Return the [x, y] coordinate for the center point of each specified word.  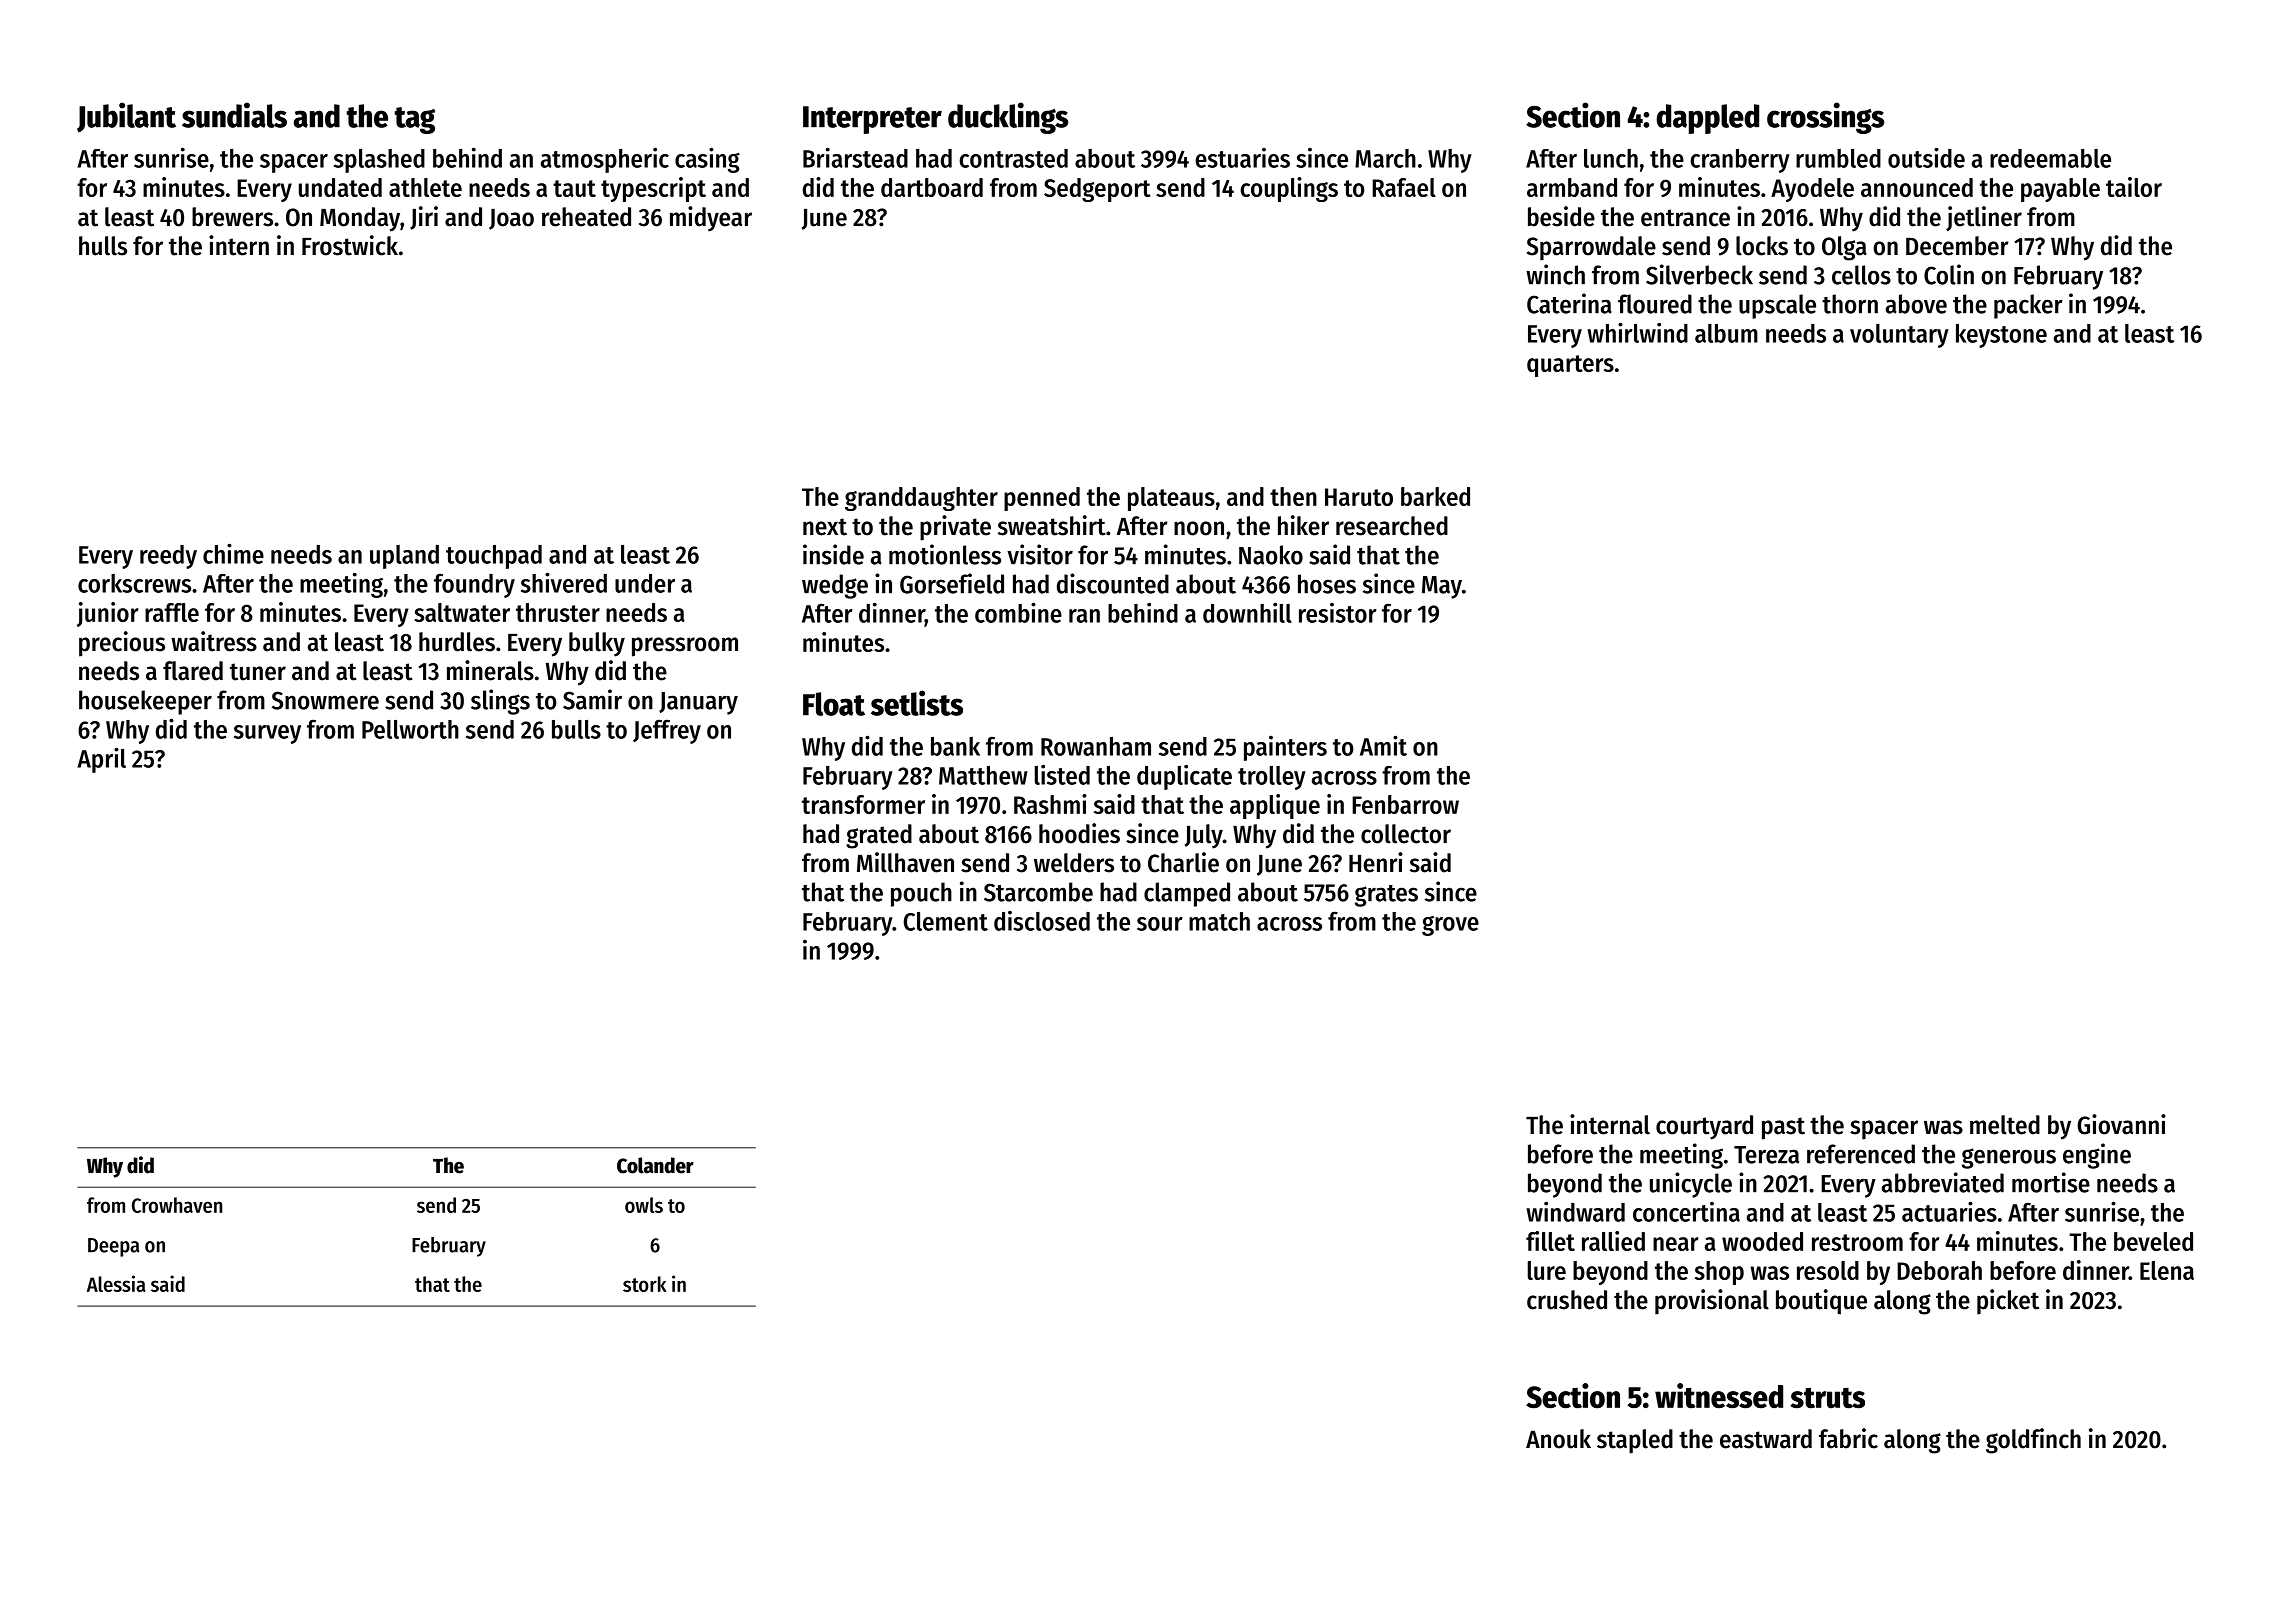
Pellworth [410, 729]
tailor [2134, 187]
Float [834, 704]
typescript [653, 189]
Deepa [113, 1247]
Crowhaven [177, 1205]
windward [1575, 1211]
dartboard [932, 187]
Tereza [1766, 1155]
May [1442, 587]
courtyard [1704, 1127]
